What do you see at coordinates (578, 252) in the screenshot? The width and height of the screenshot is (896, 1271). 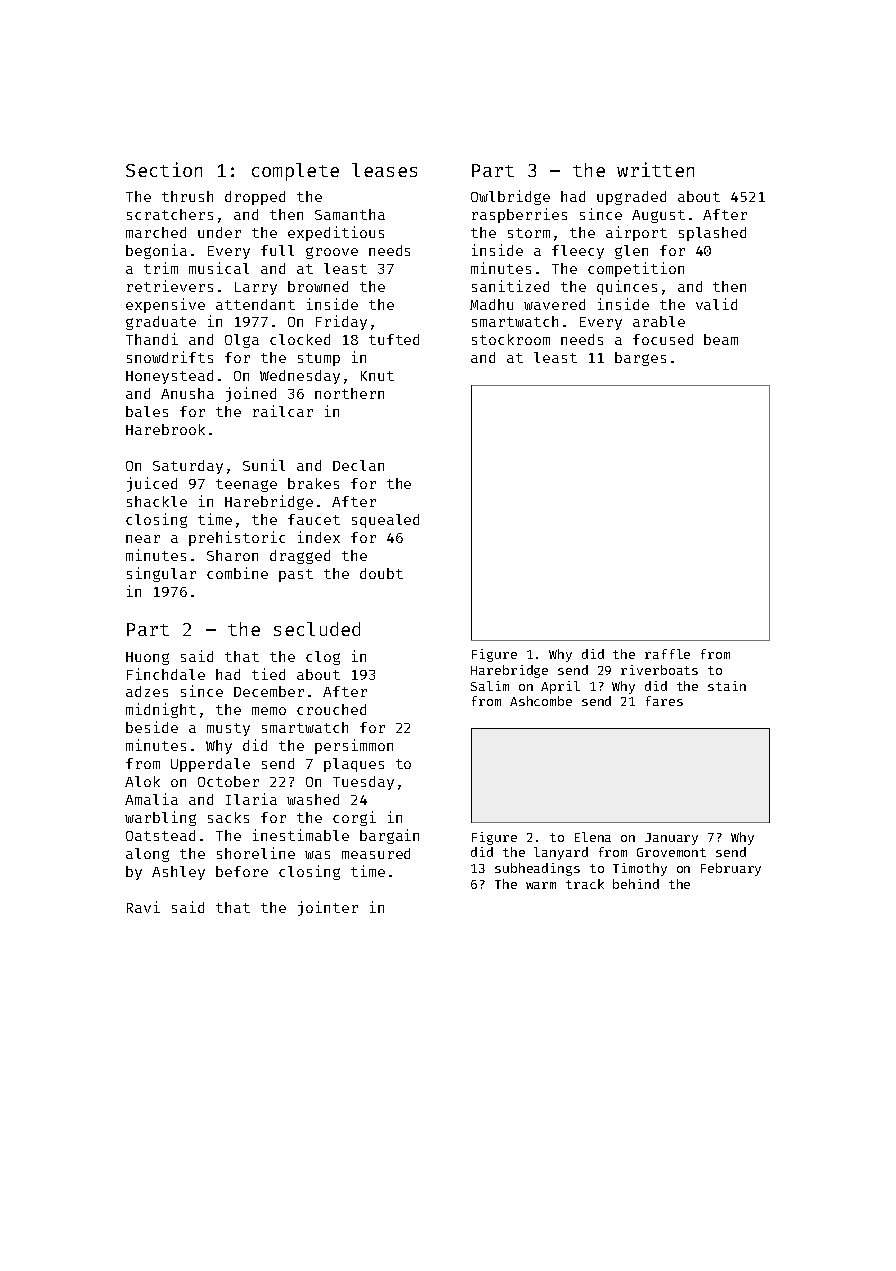 I see `fleecy` at bounding box center [578, 252].
